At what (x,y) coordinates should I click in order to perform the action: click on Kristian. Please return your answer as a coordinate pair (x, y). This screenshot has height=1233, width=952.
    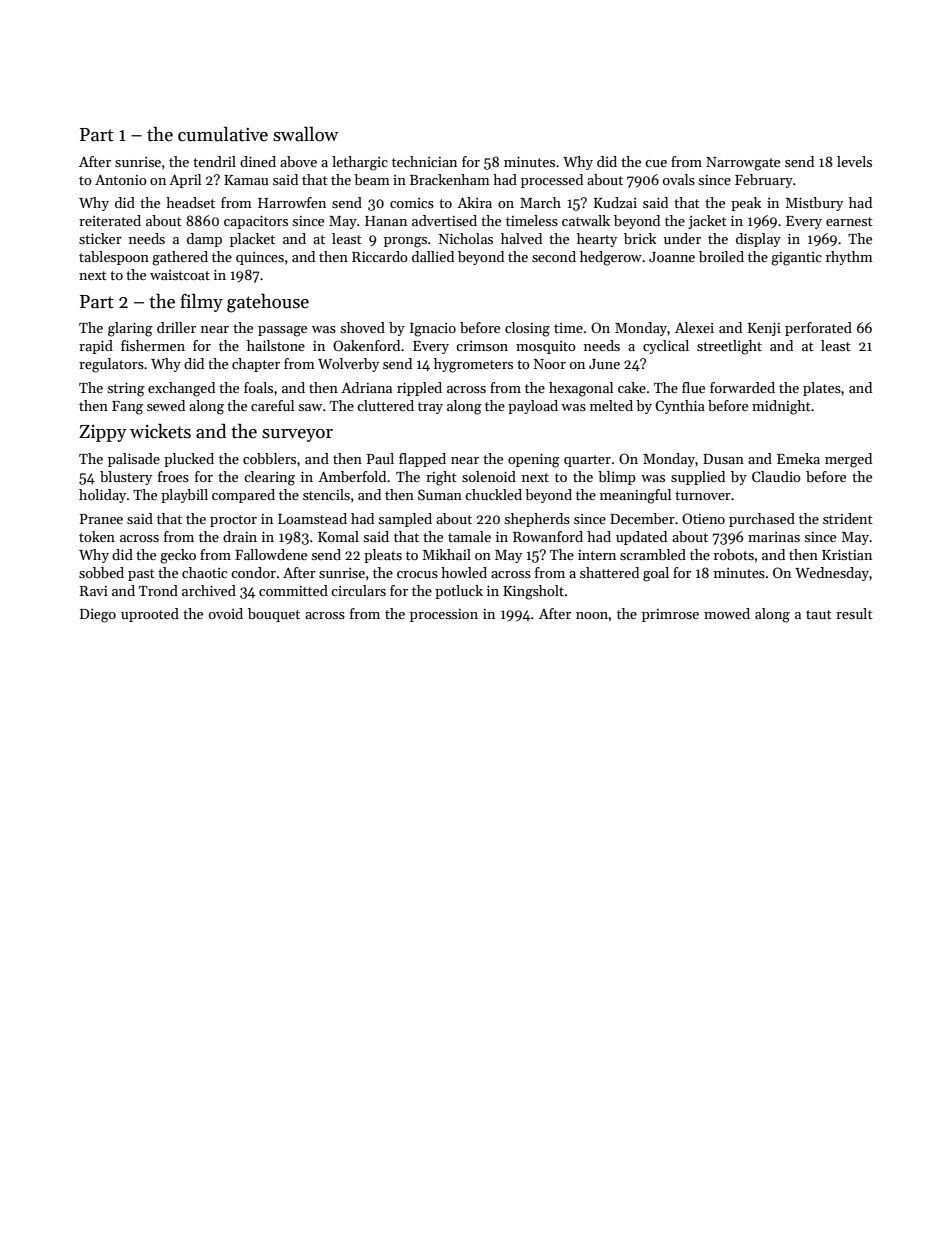
    Looking at the image, I should click on (847, 555).
